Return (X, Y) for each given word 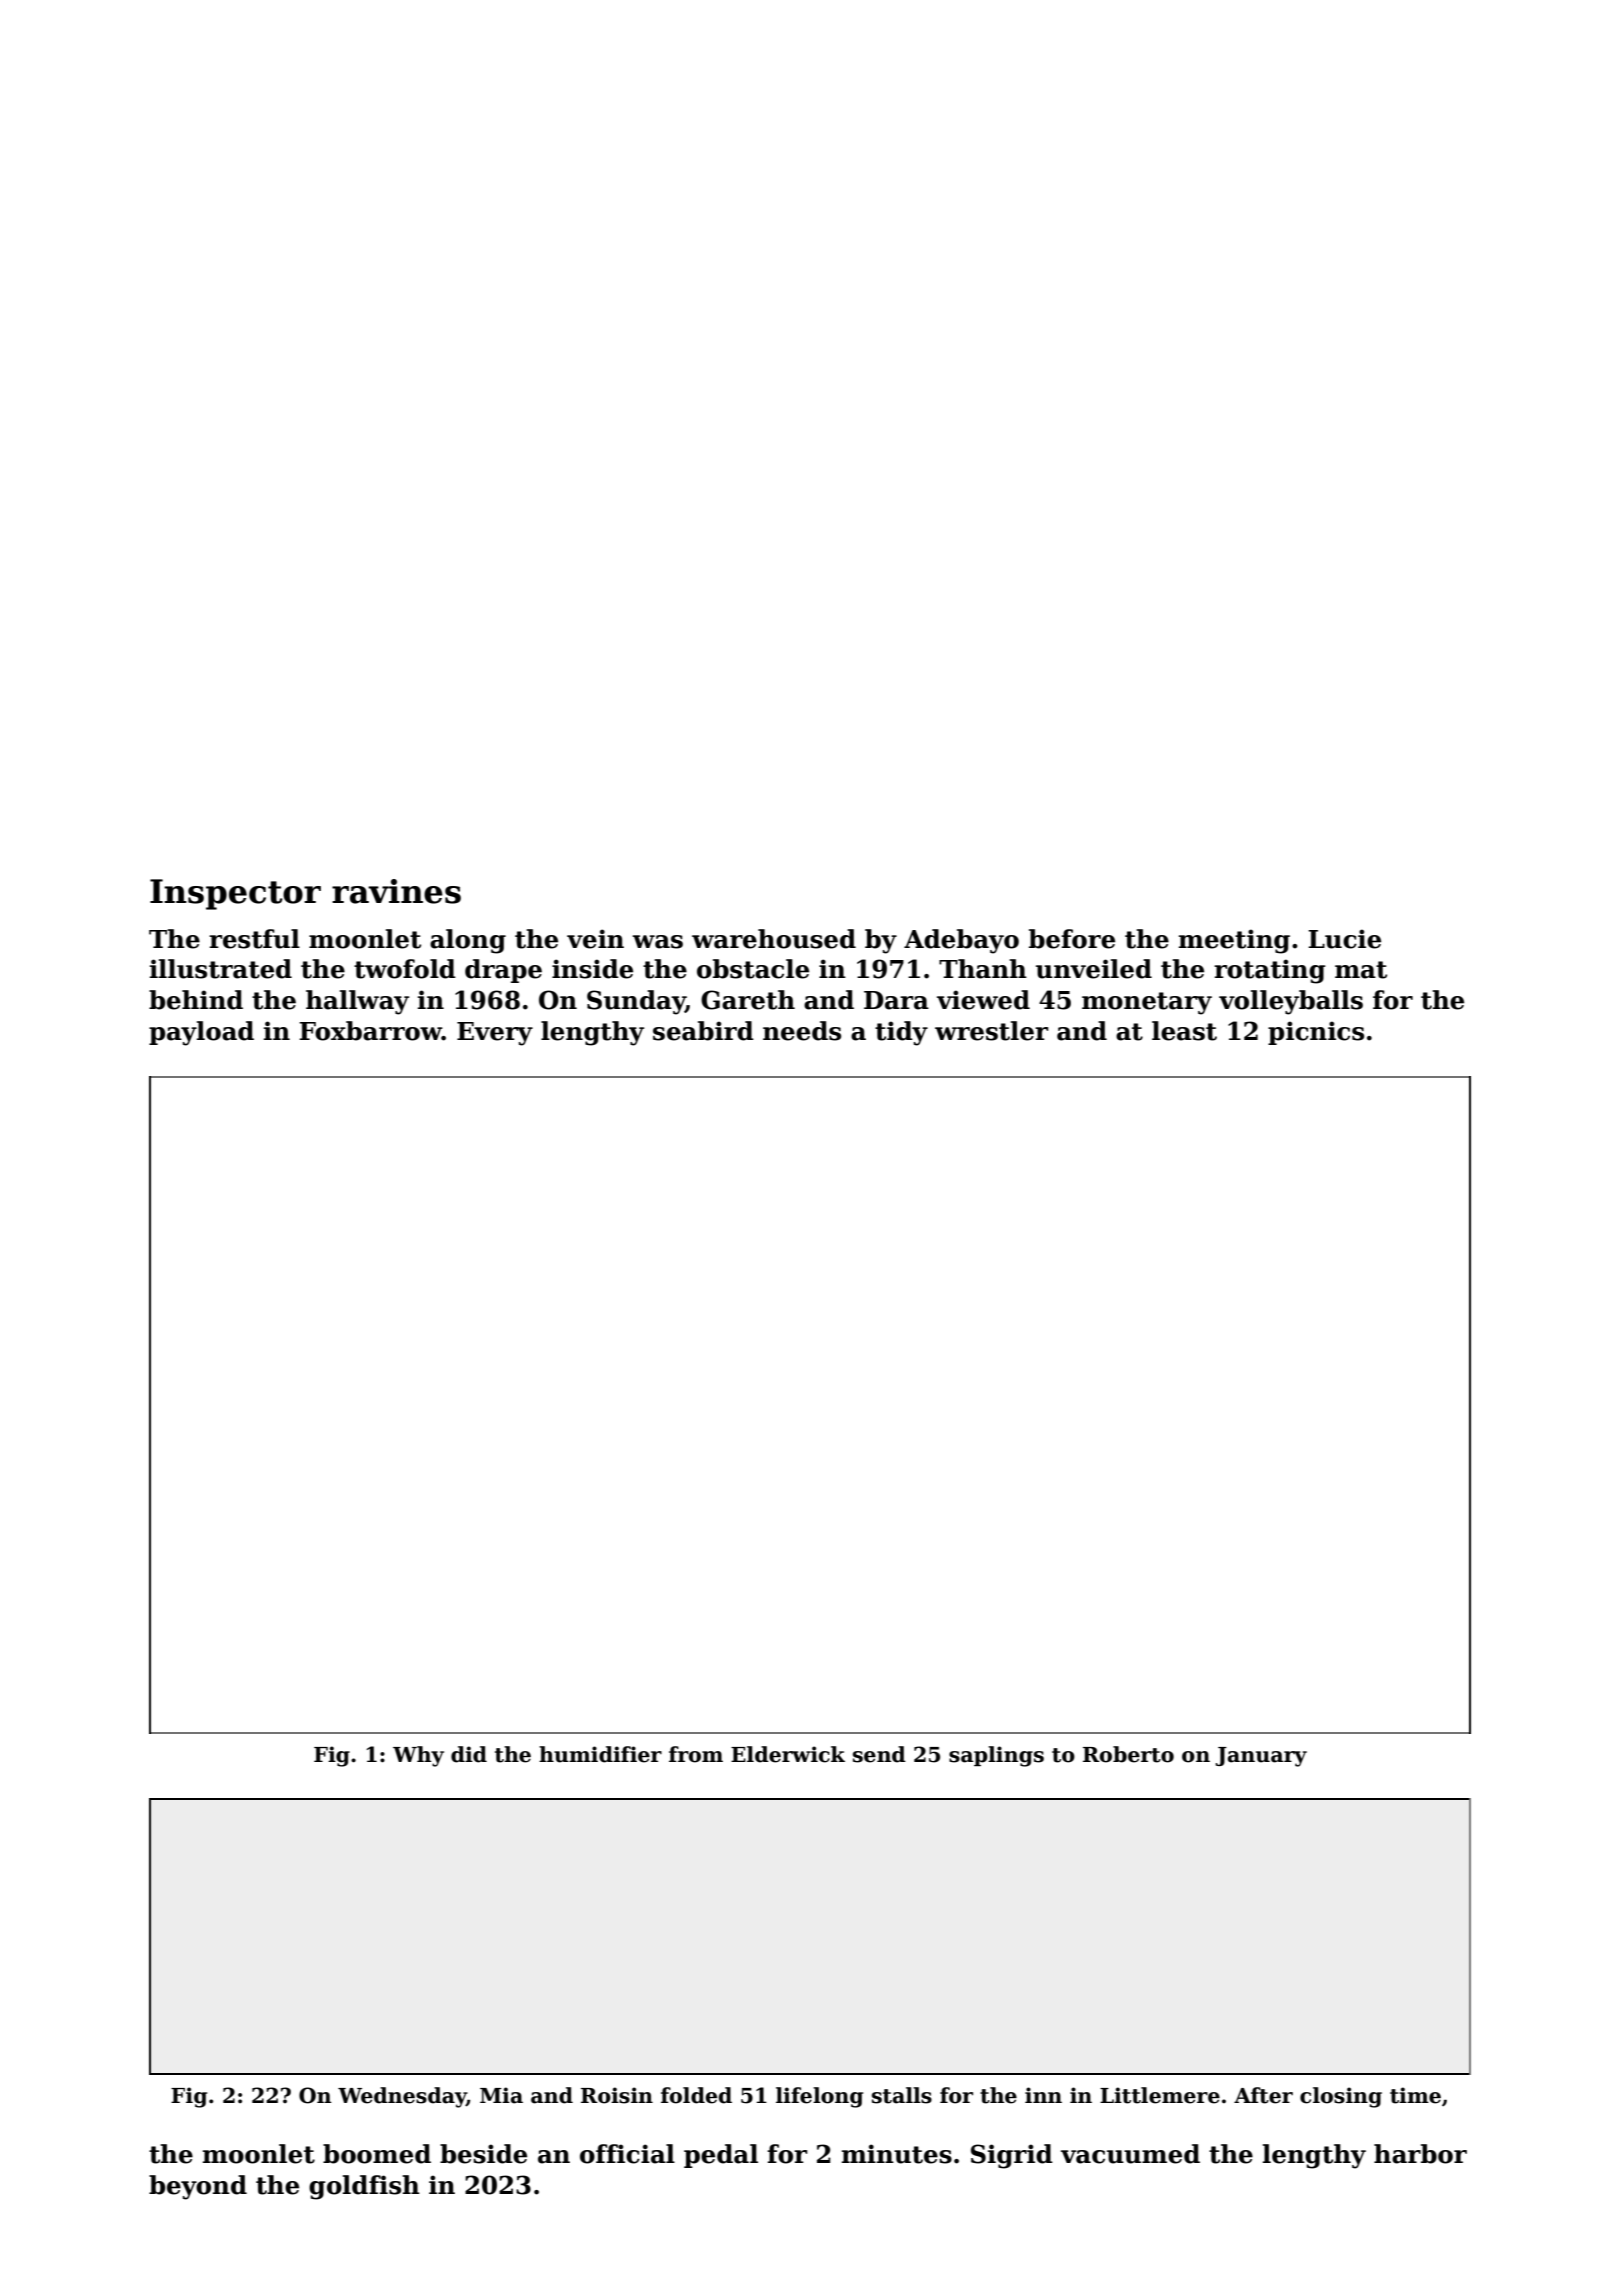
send (879, 1754)
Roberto (1128, 1754)
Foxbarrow (370, 1031)
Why (418, 1756)
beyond (198, 2187)
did (469, 1754)
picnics (1316, 1033)
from (696, 1754)
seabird (703, 1031)
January (1261, 1757)
